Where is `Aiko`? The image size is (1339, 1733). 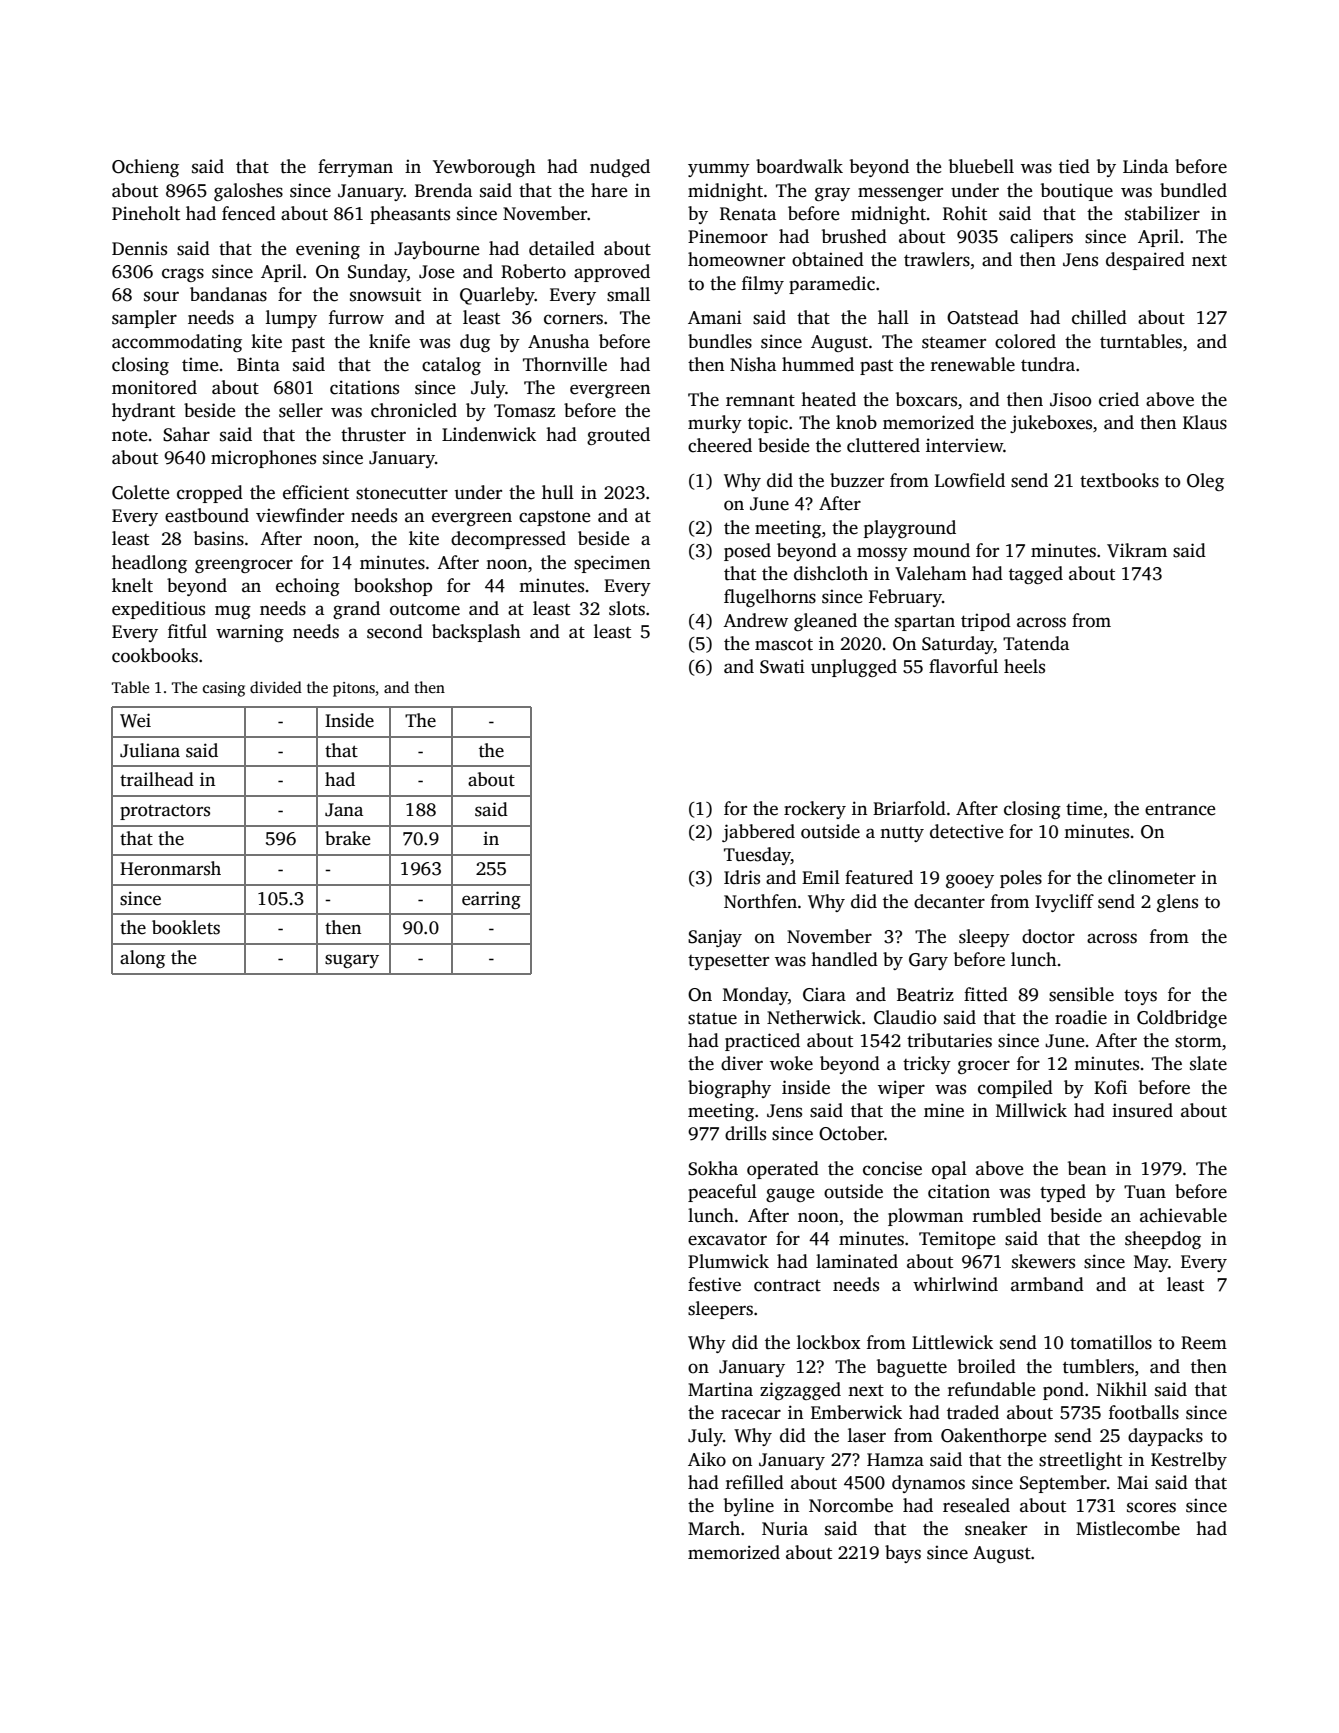
Aiko is located at coordinates (707, 1459).
